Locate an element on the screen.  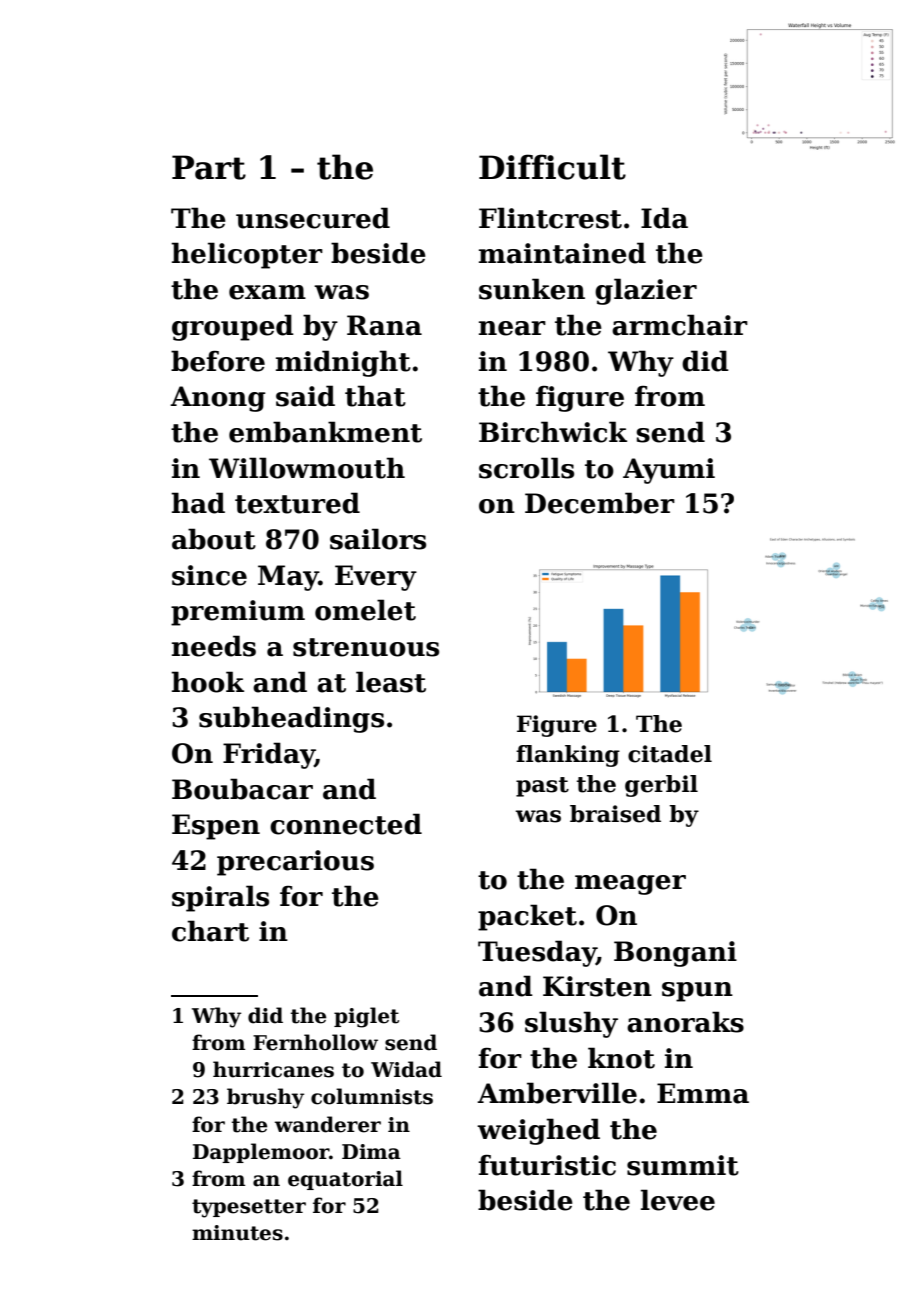
Part is located at coordinates (209, 167).
